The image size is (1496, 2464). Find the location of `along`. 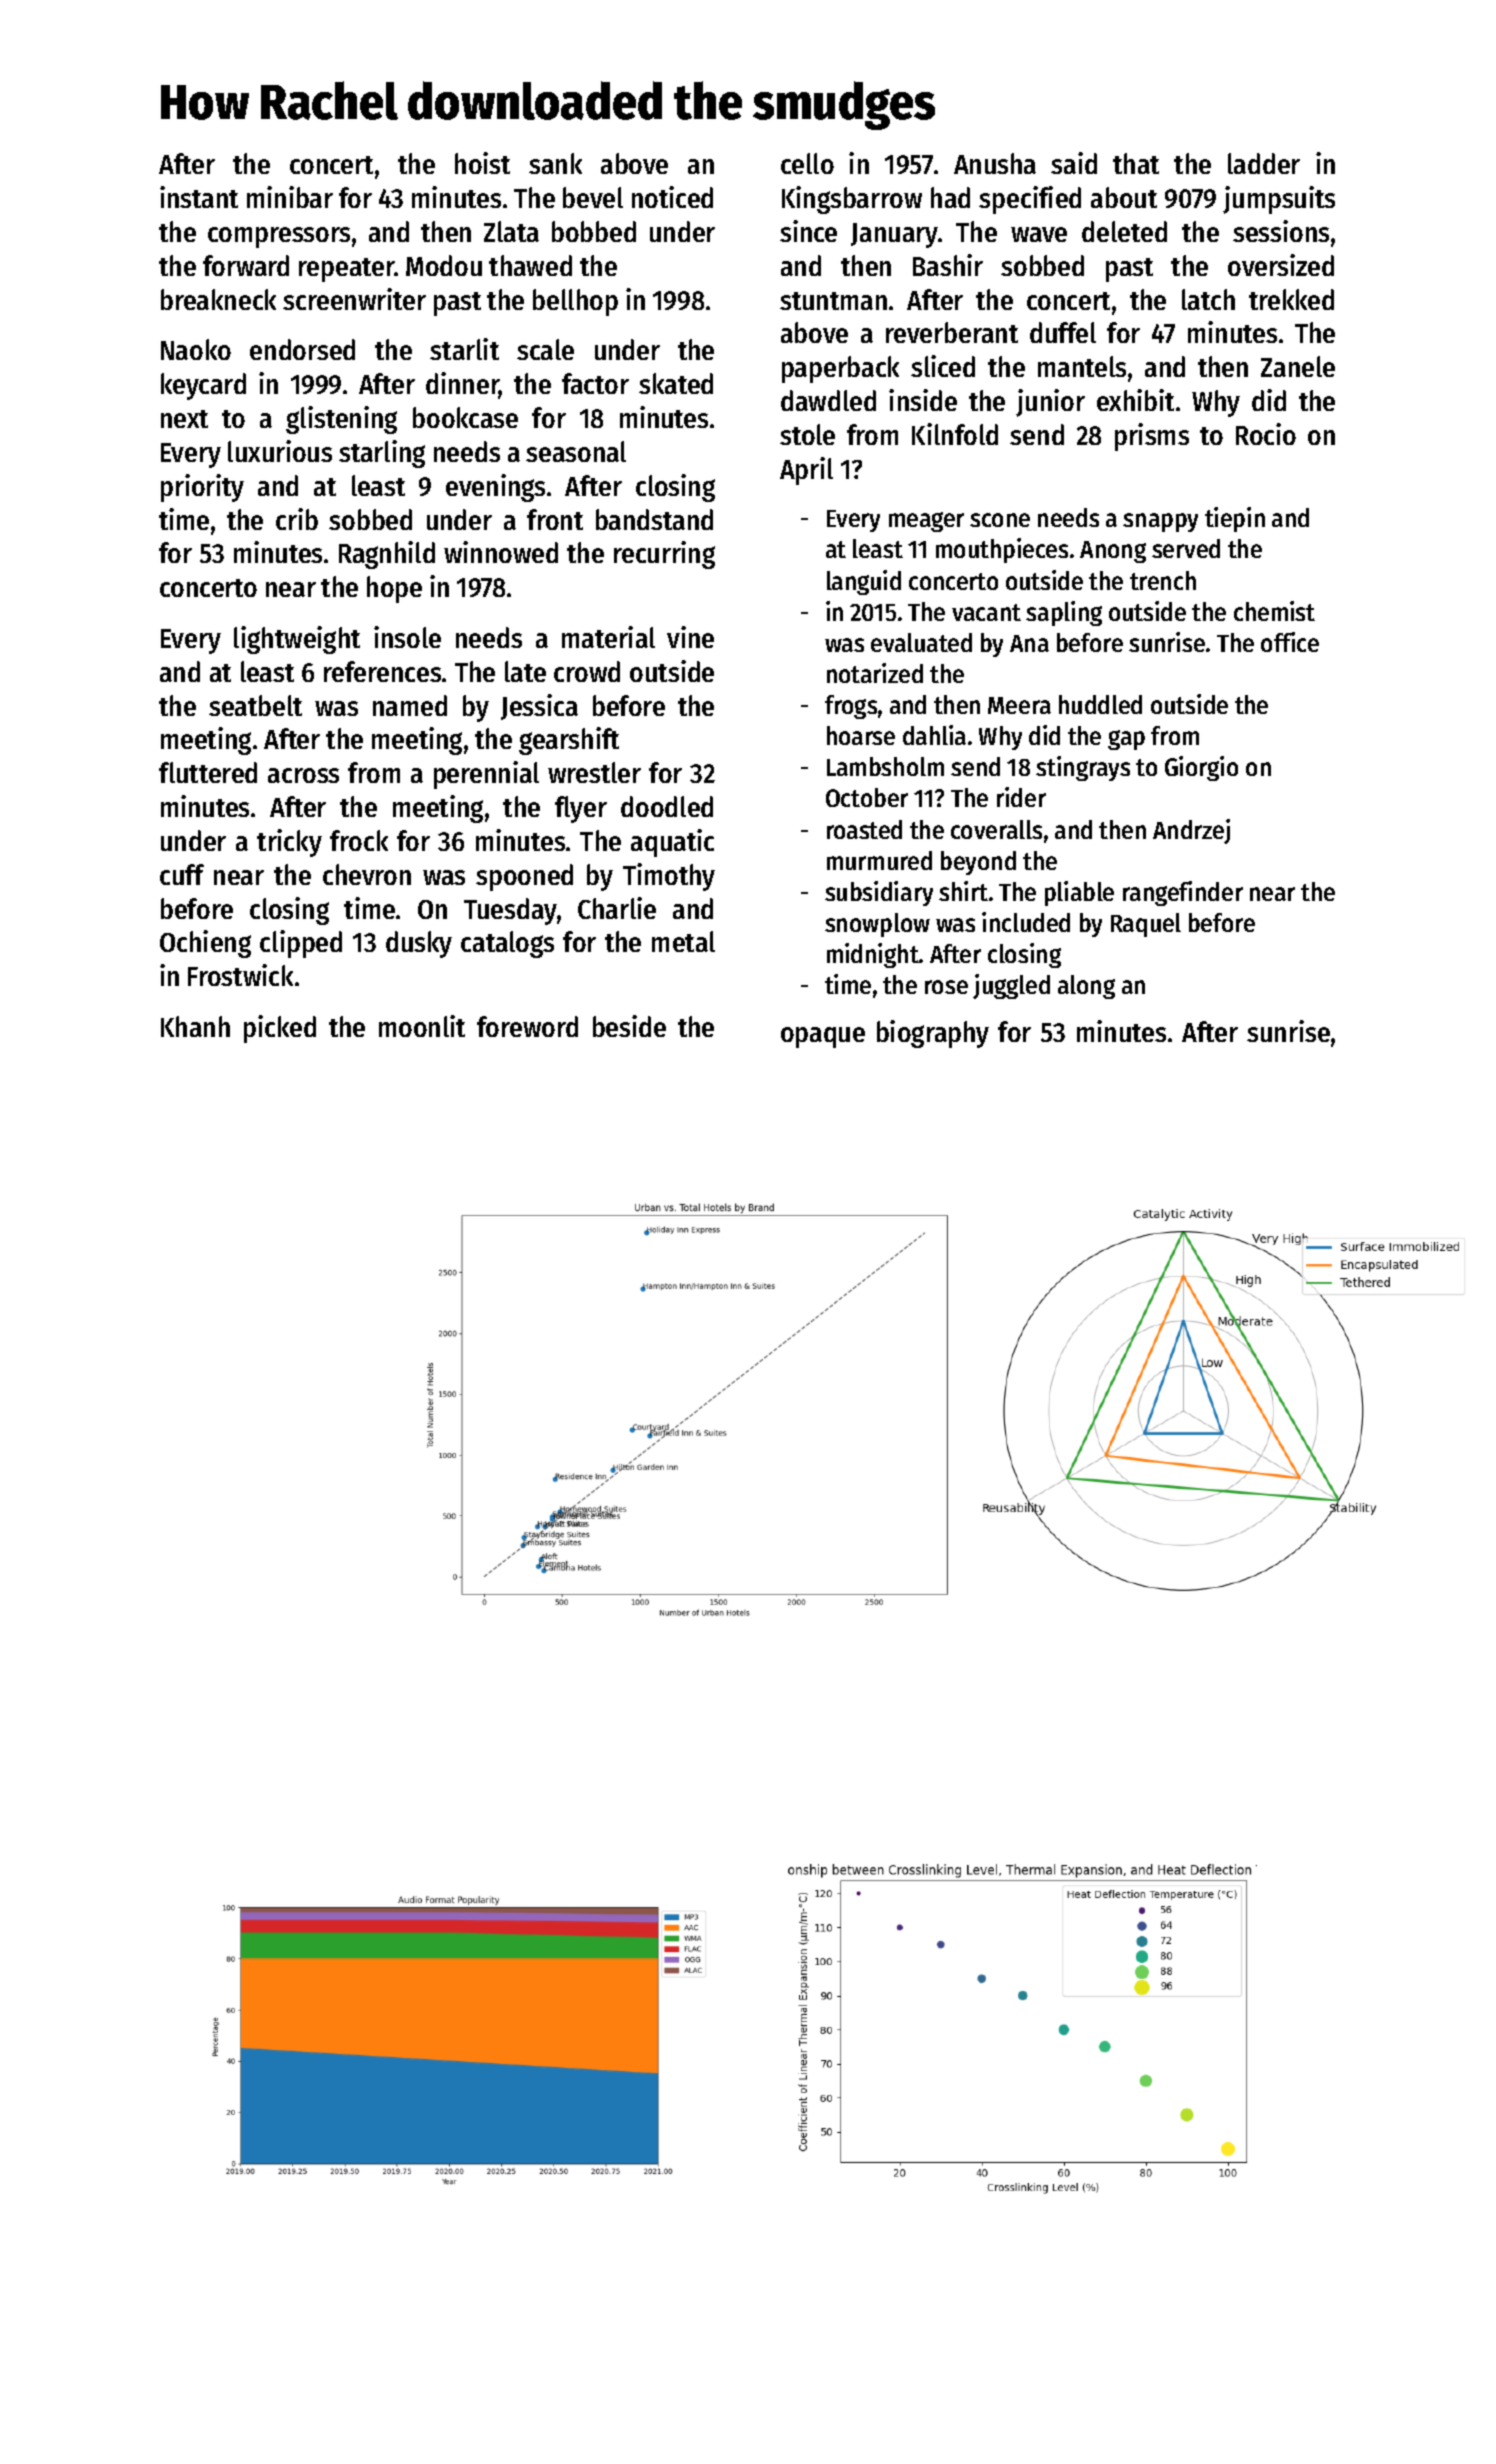

along is located at coordinates (1086, 987).
